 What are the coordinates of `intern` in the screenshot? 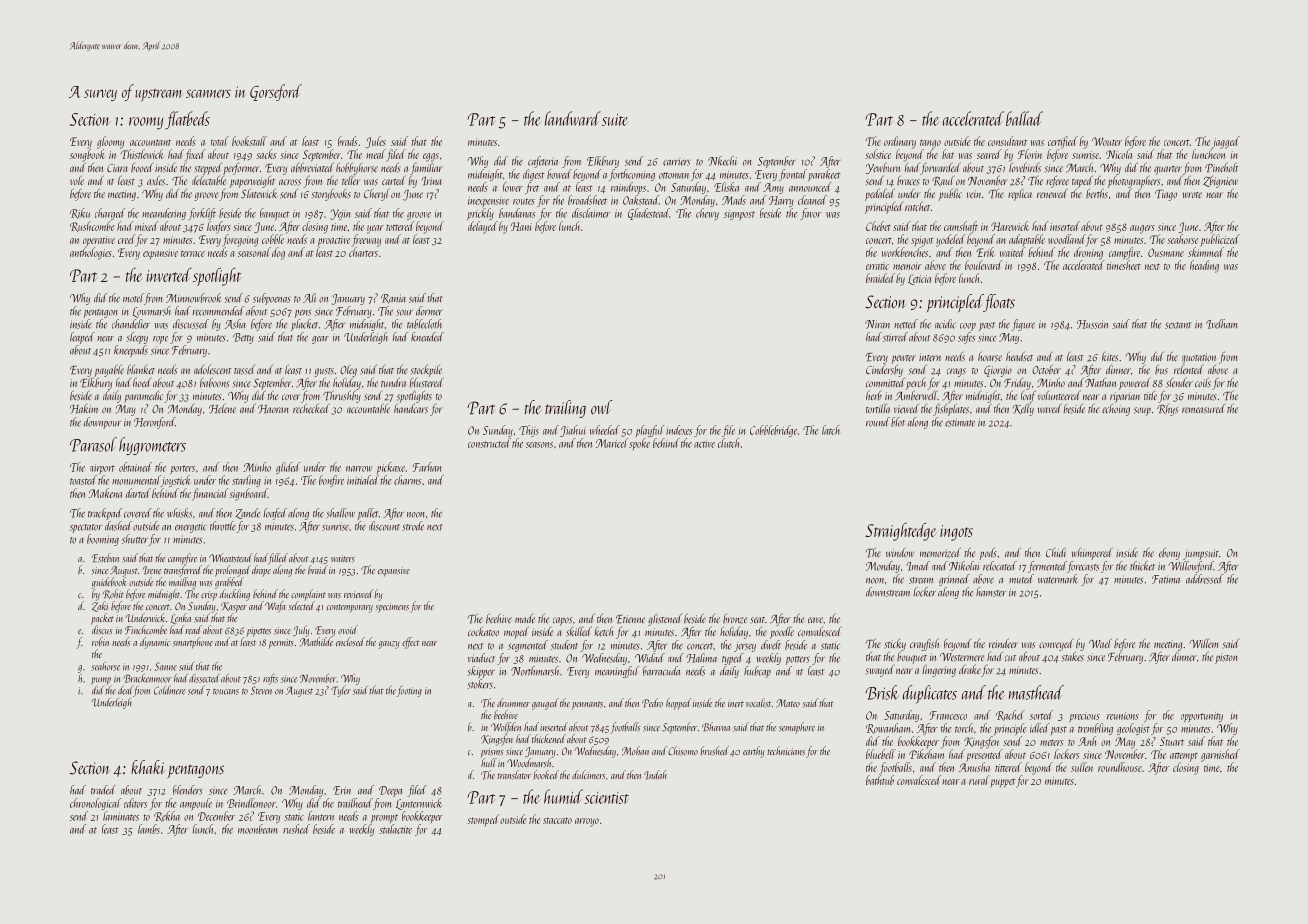 It's located at (930, 358).
